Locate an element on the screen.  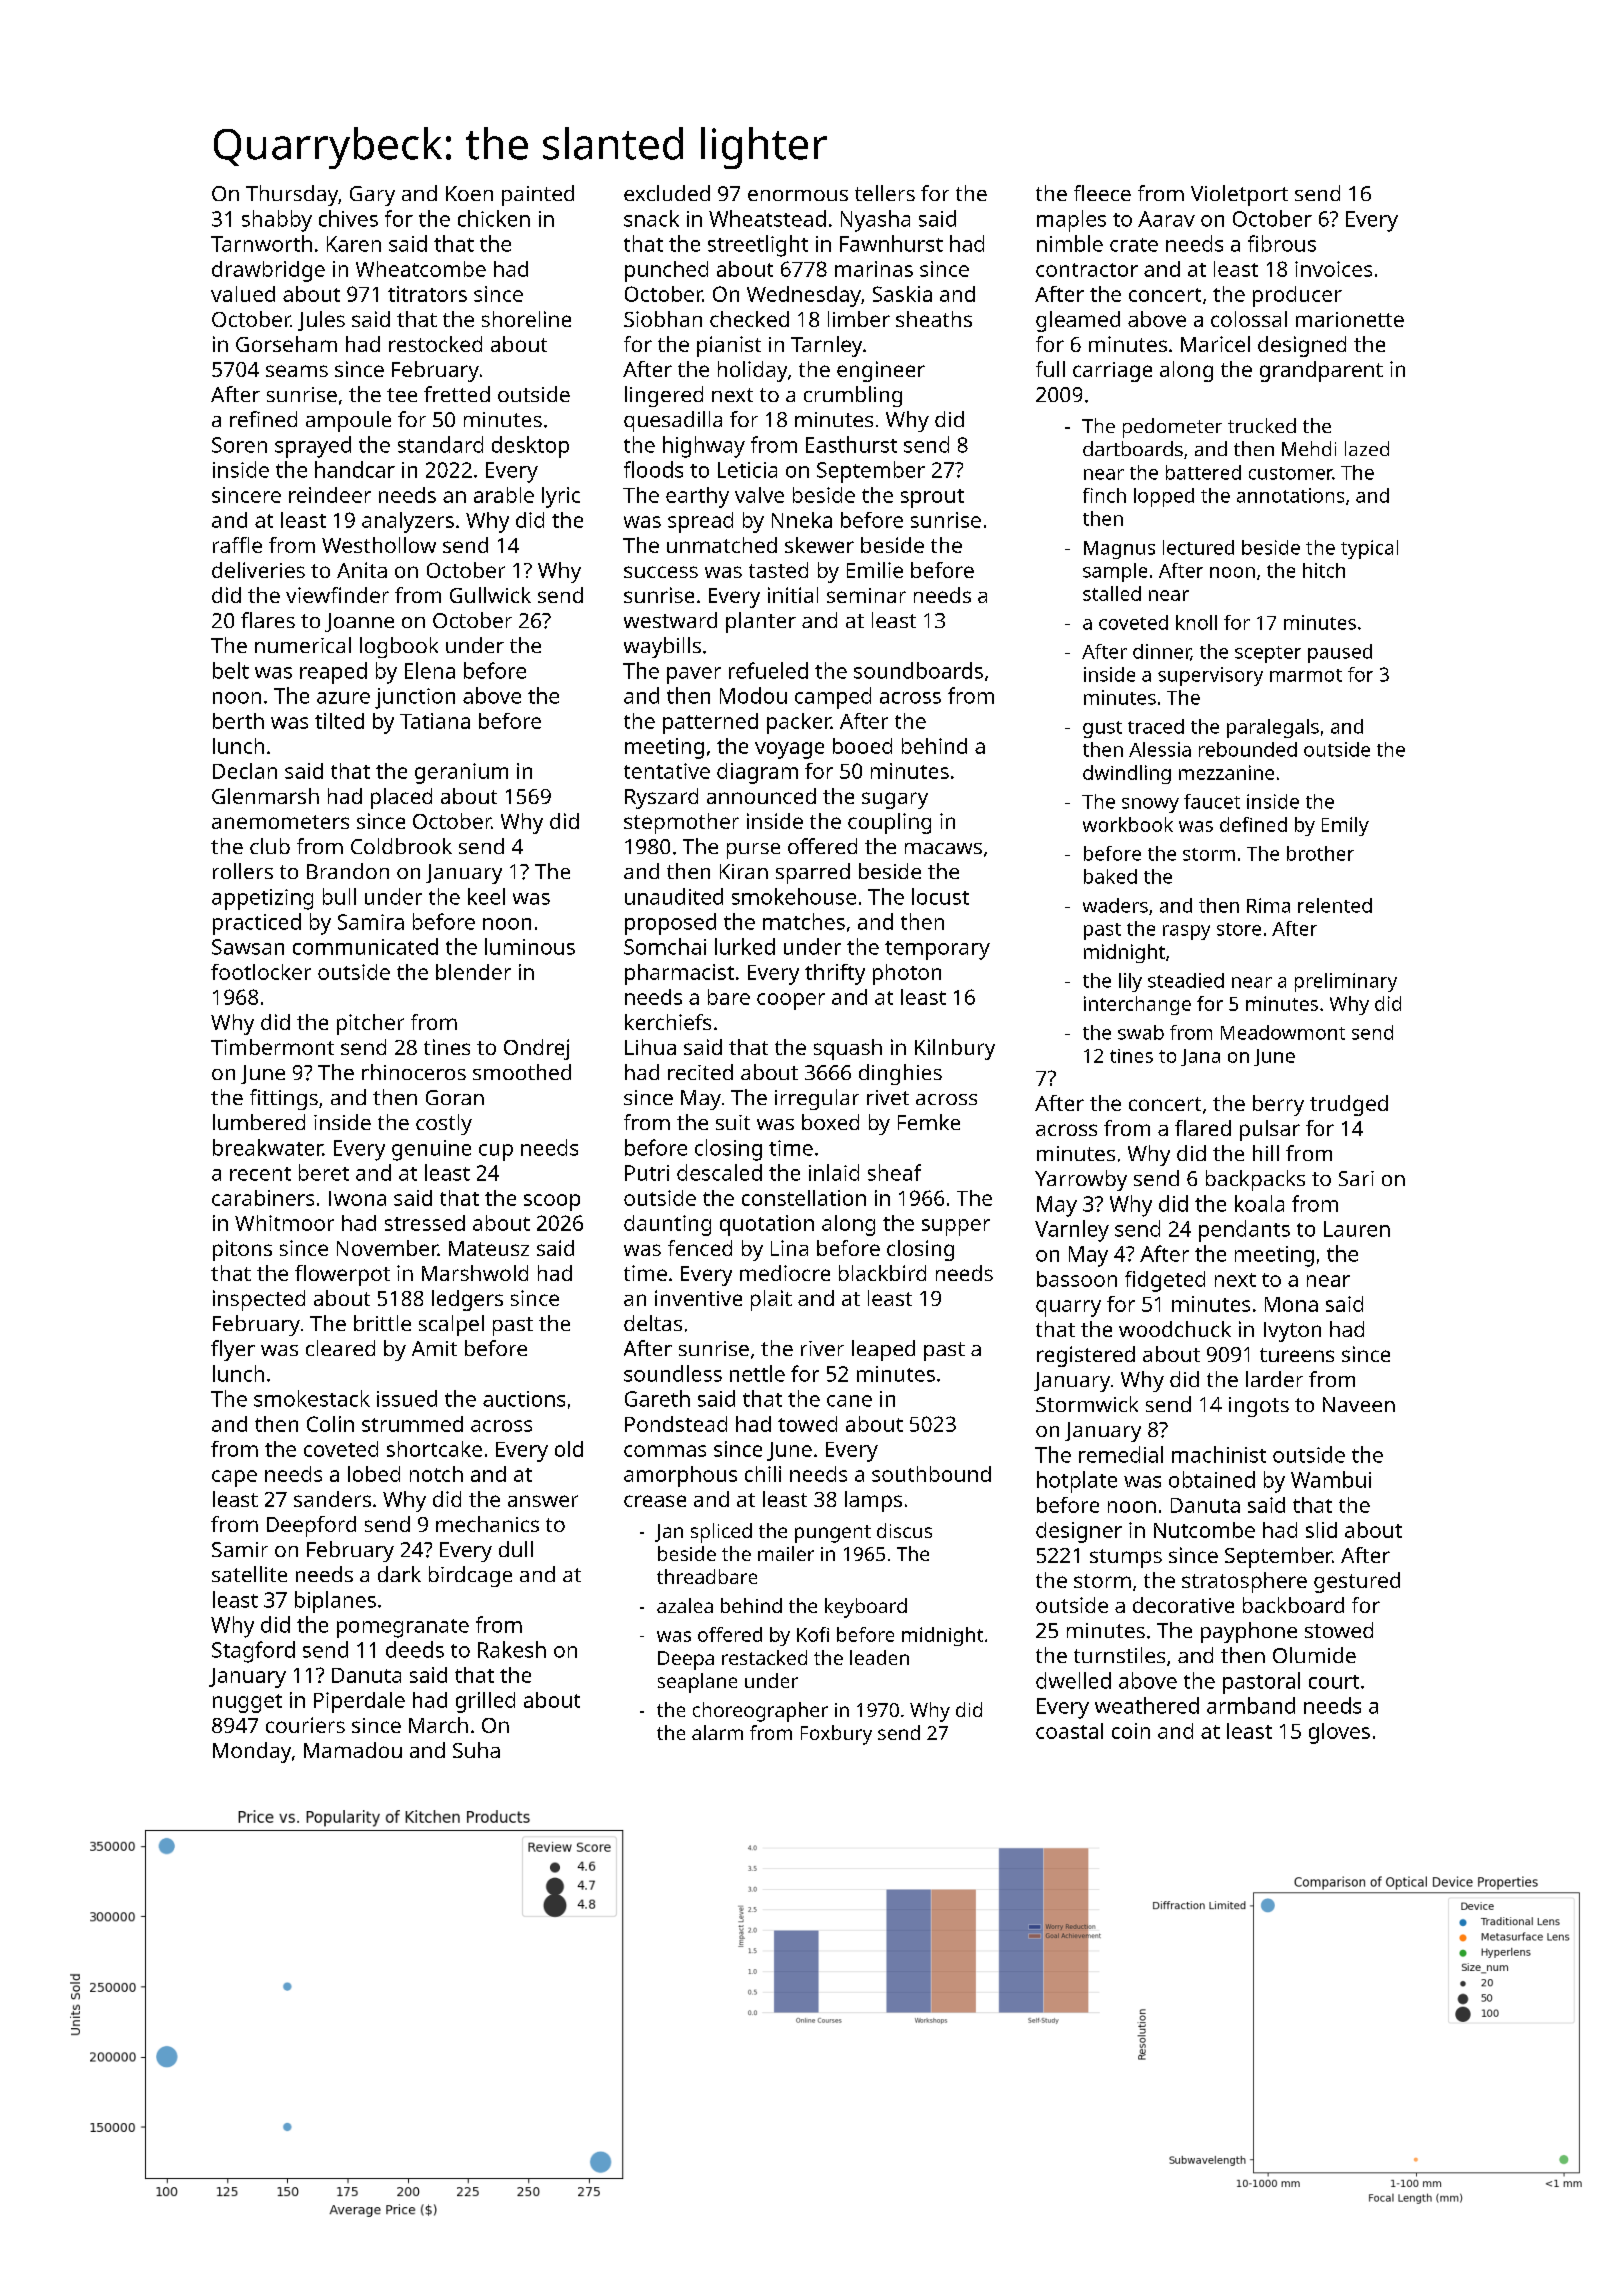
flares is located at coordinates (268, 620).
